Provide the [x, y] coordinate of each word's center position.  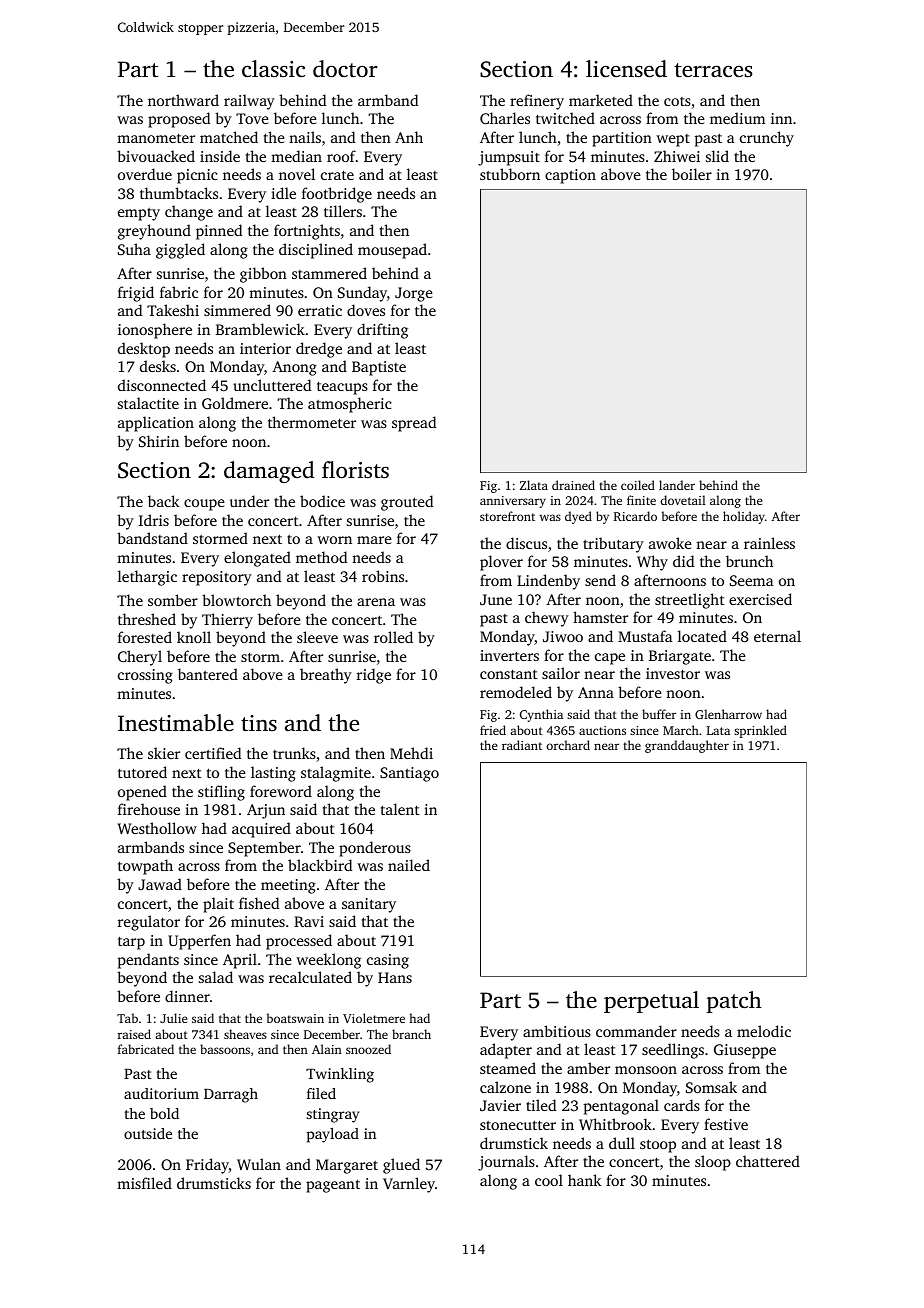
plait [218, 905]
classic [273, 69]
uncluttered [272, 385]
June [496, 599]
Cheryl [140, 658]
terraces [713, 70]
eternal [777, 636]
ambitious [557, 1031]
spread [414, 424]
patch [734, 1002]
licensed [626, 69]
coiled [638, 485]
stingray [333, 1115]
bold [164, 1113]
